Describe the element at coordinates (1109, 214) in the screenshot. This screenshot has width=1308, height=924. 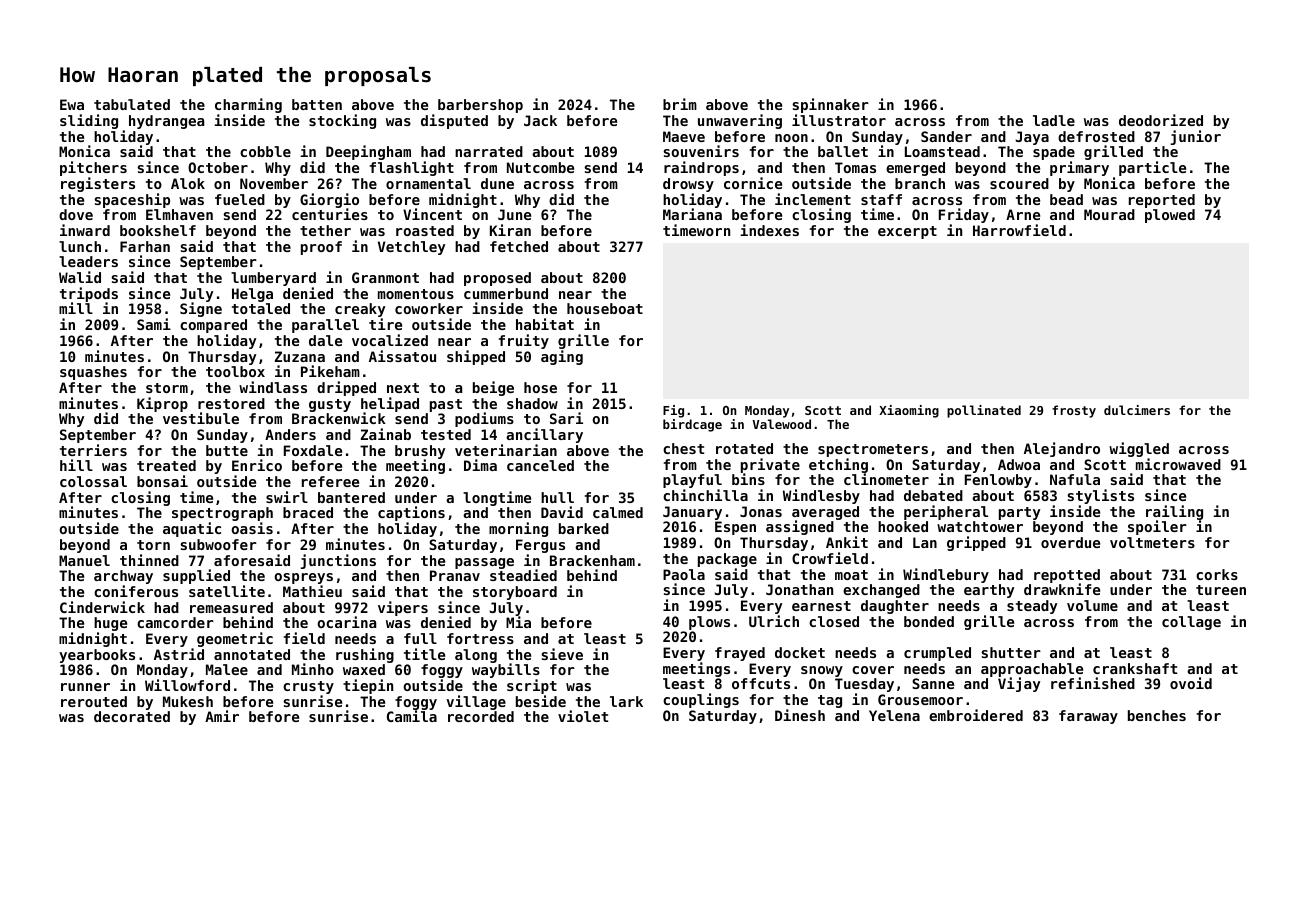
I see `Mourad` at that location.
